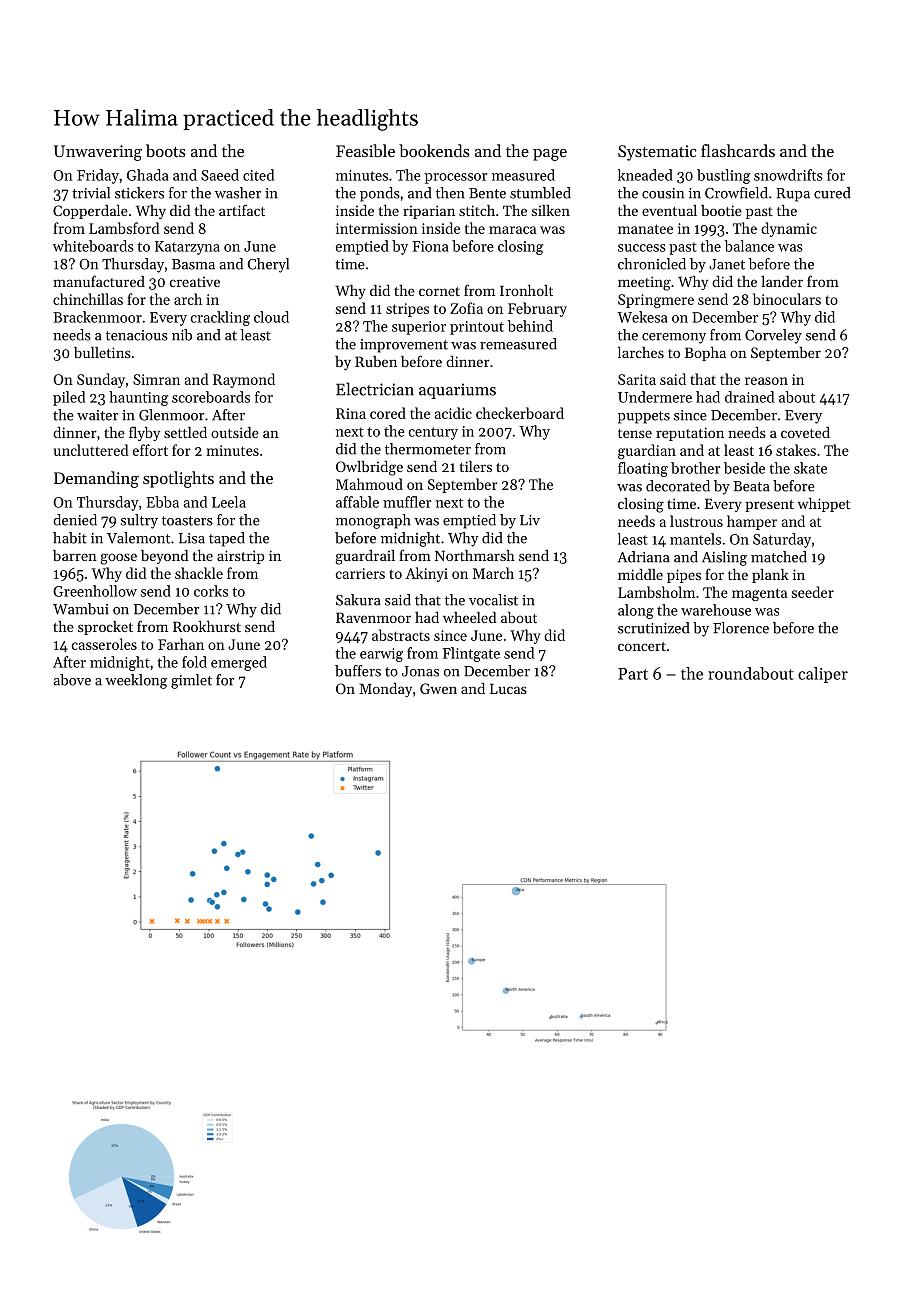 This document has width=908, height=1316. Describe the element at coordinates (738, 150) in the document. I see `flashcards` at that location.
